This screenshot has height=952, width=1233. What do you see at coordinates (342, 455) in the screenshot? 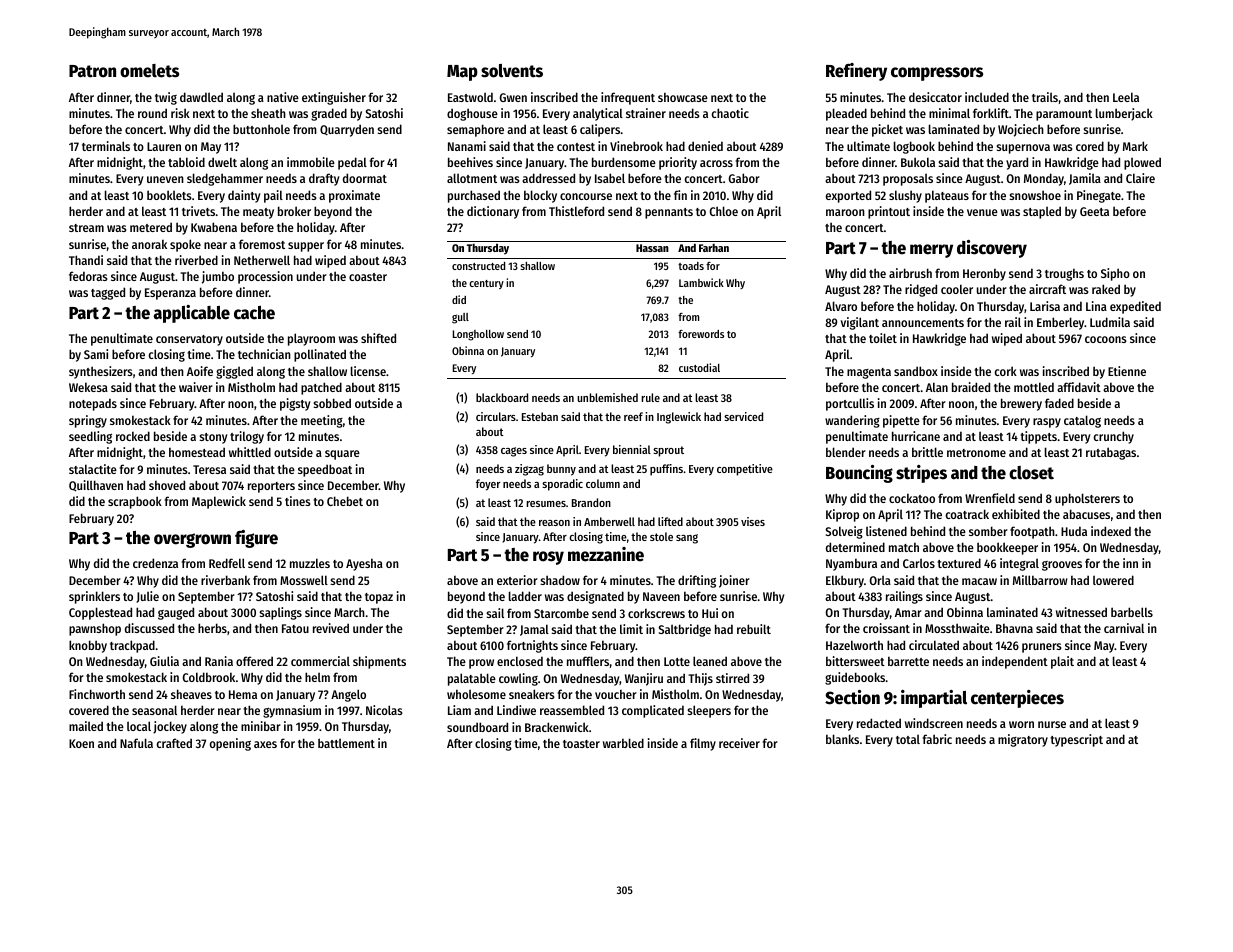
I see `square` at bounding box center [342, 455].
